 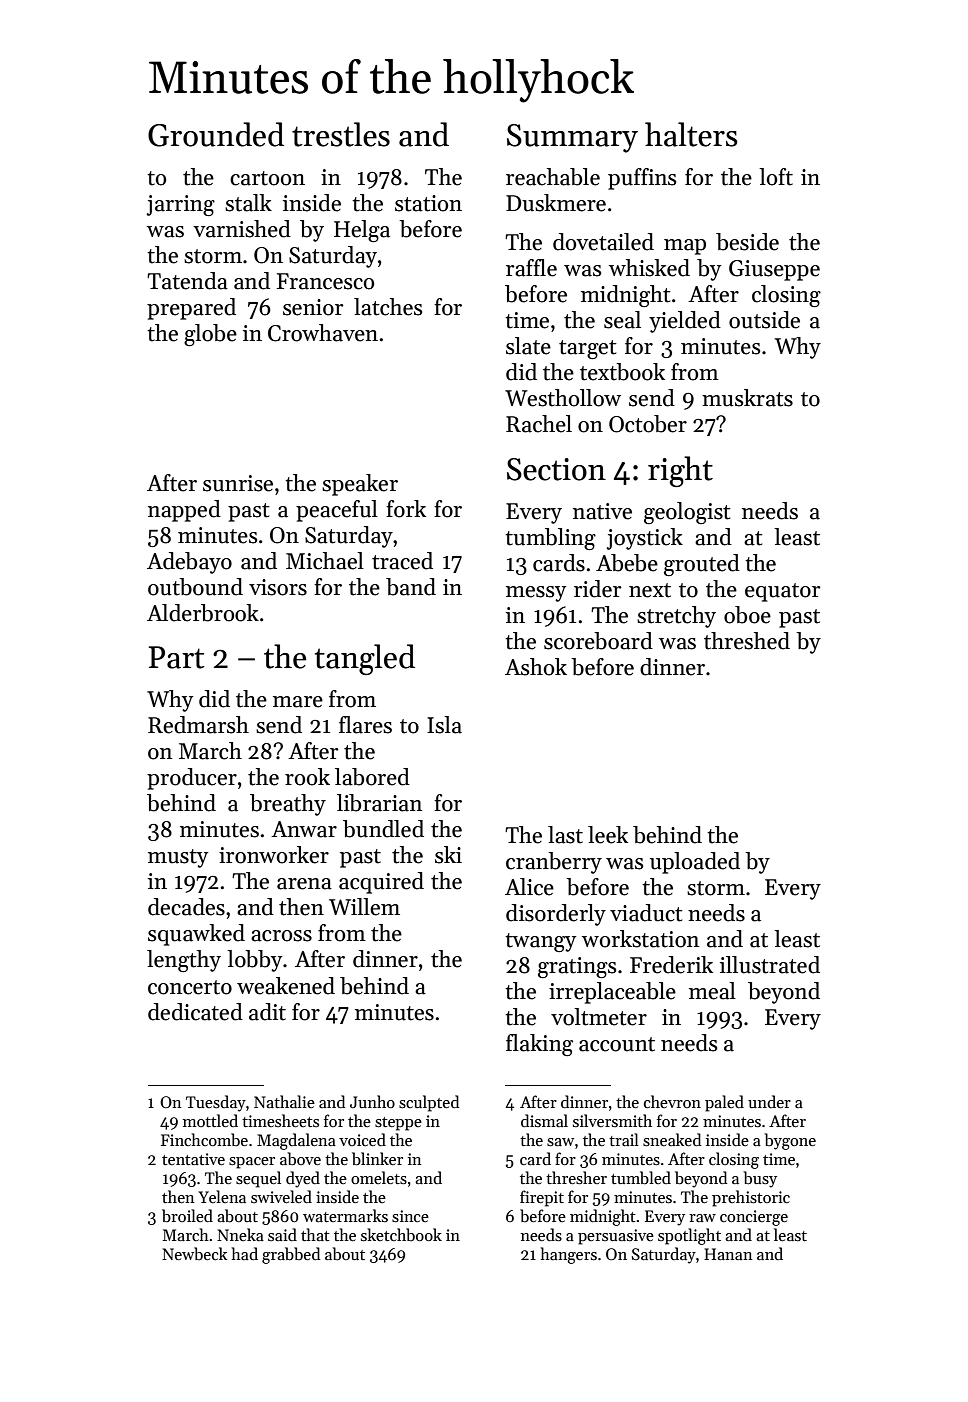 What do you see at coordinates (599, 1017) in the image?
I see `voltmeter` at bounding box center [599, 1017].
